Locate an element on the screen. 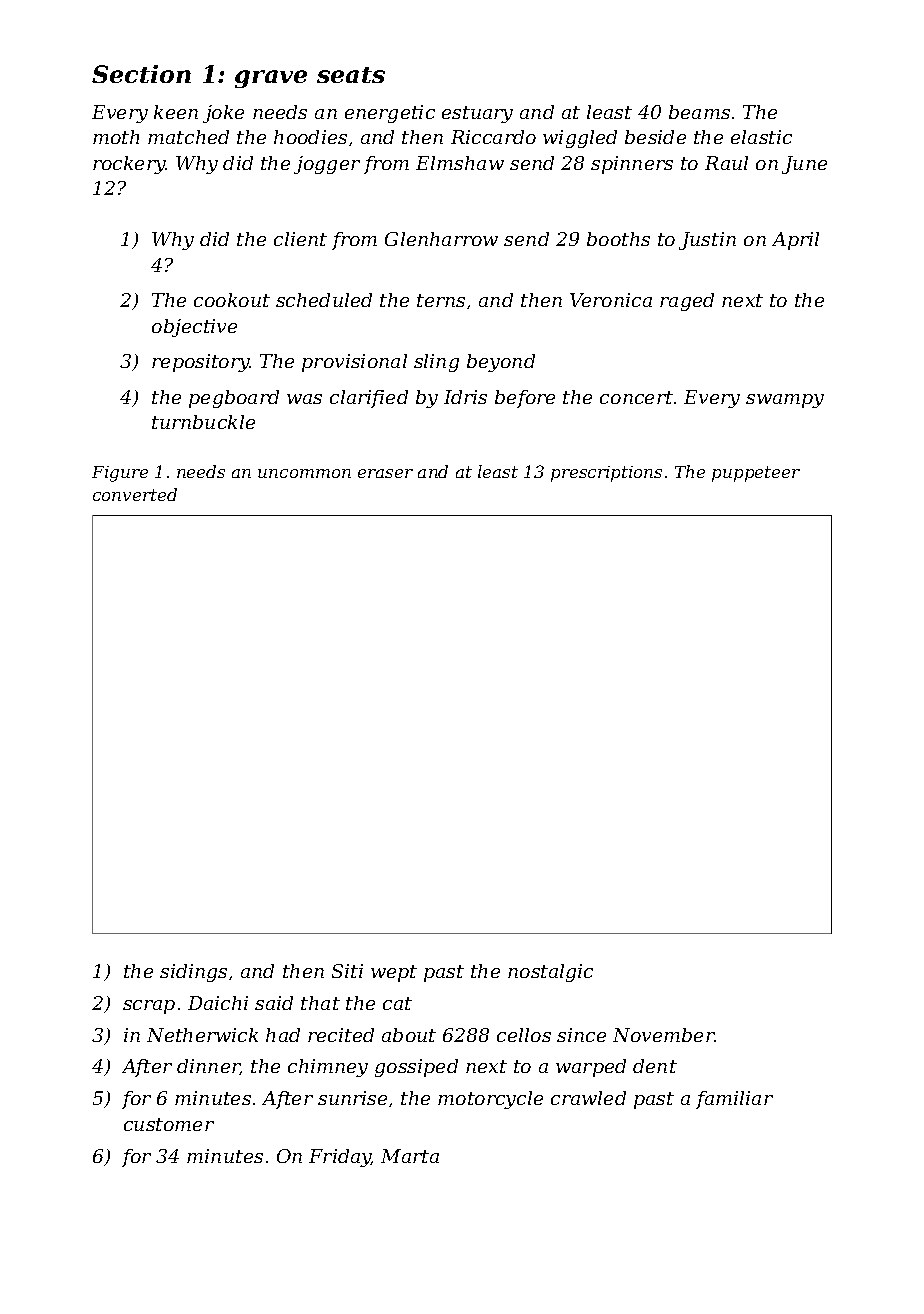  nostalgic is located at coordinates (550, 973).
